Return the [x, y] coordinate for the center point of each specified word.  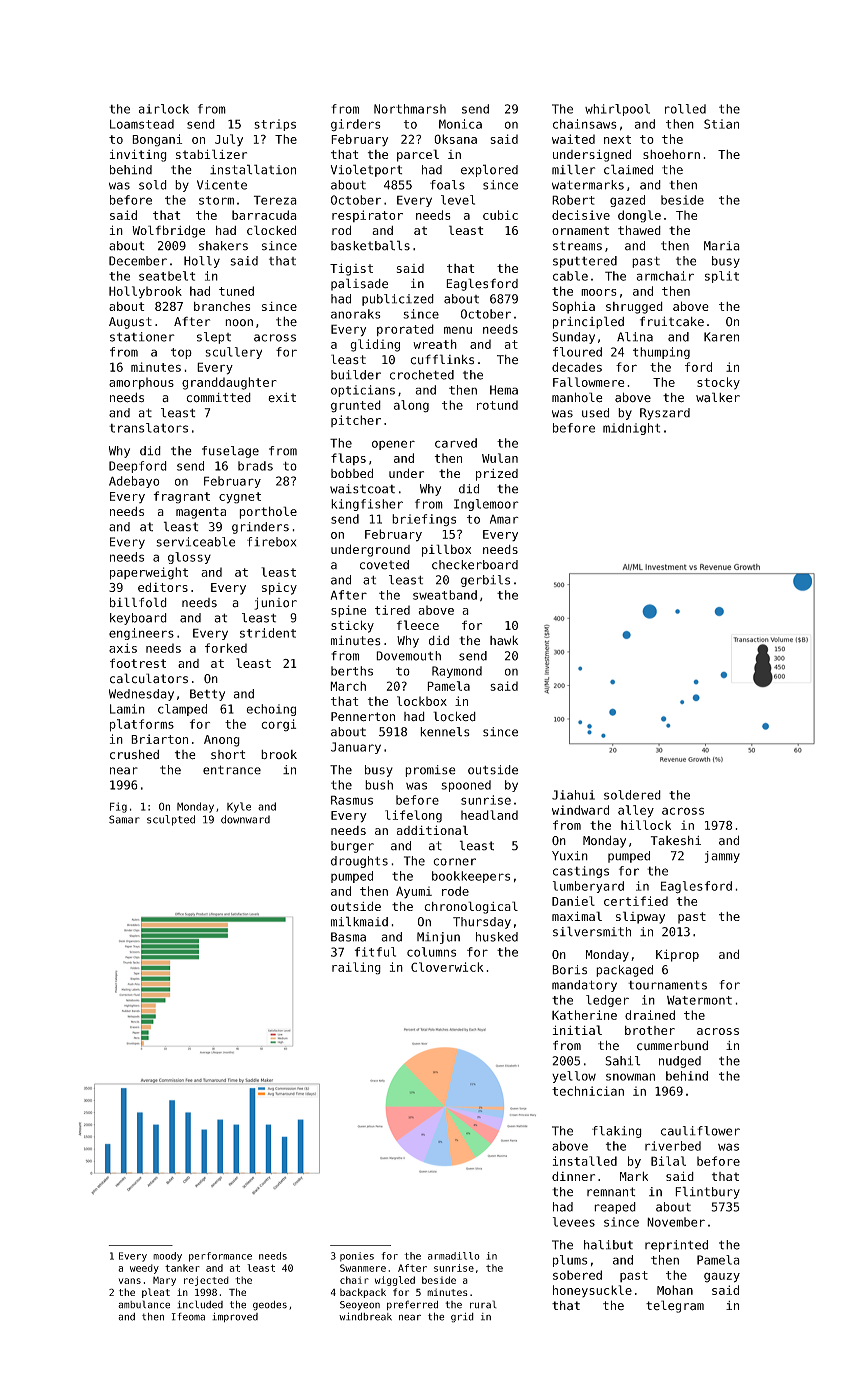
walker [718, 397]
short [228, 755]
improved [235, 1317]
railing [356, 968]
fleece [418, 625]
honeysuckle [592, 1291]
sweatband [445, 595]
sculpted [171, 820]
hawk [504, 640]
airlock [164, 109]
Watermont [699, 1000]
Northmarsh [410, 109]
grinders [260, 528]
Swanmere [363, 1268]
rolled [685, 109]
